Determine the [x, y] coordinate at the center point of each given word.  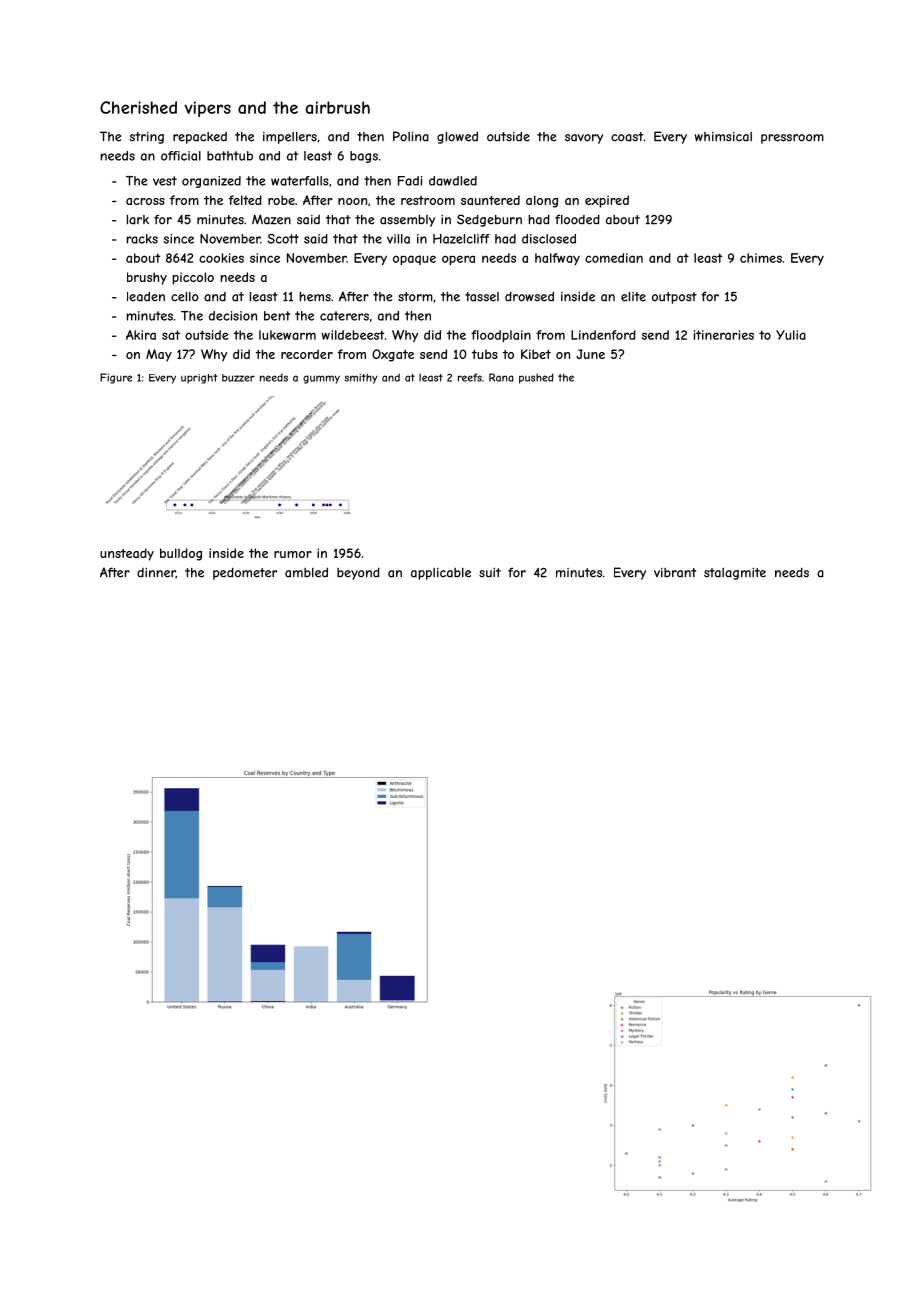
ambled [306, 572]
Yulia [791, 335]
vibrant [675, 573]
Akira [141, 335]
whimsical [723, 137]
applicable [441, 574]
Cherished [138, 107]
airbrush [337, 107]
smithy [361, 378]
